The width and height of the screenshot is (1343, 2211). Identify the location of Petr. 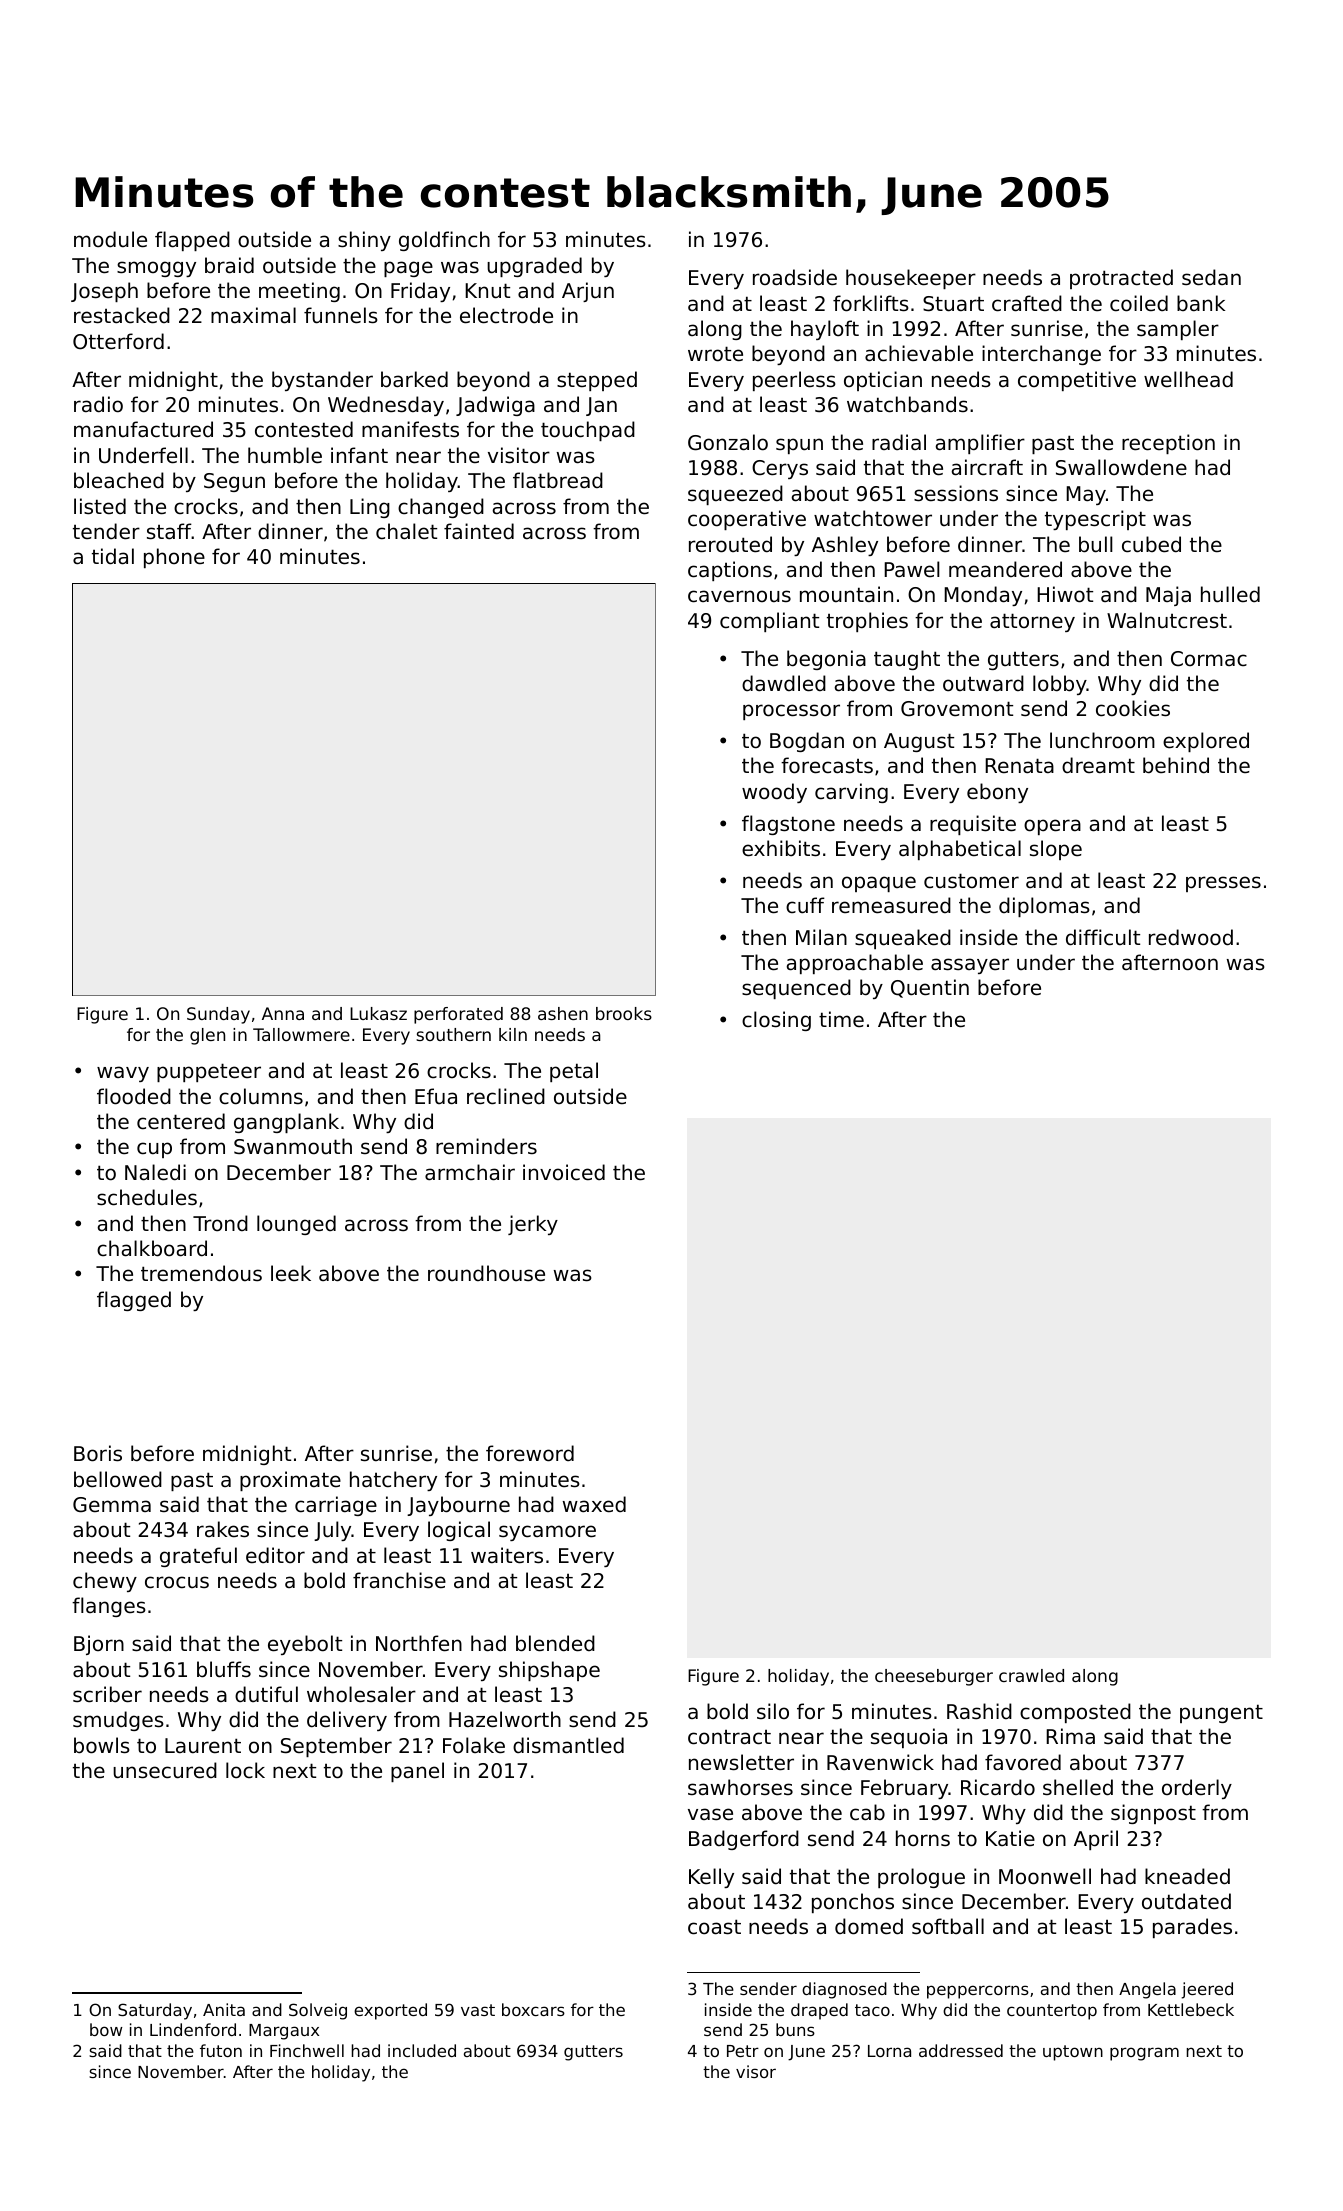
(743, 2051).
